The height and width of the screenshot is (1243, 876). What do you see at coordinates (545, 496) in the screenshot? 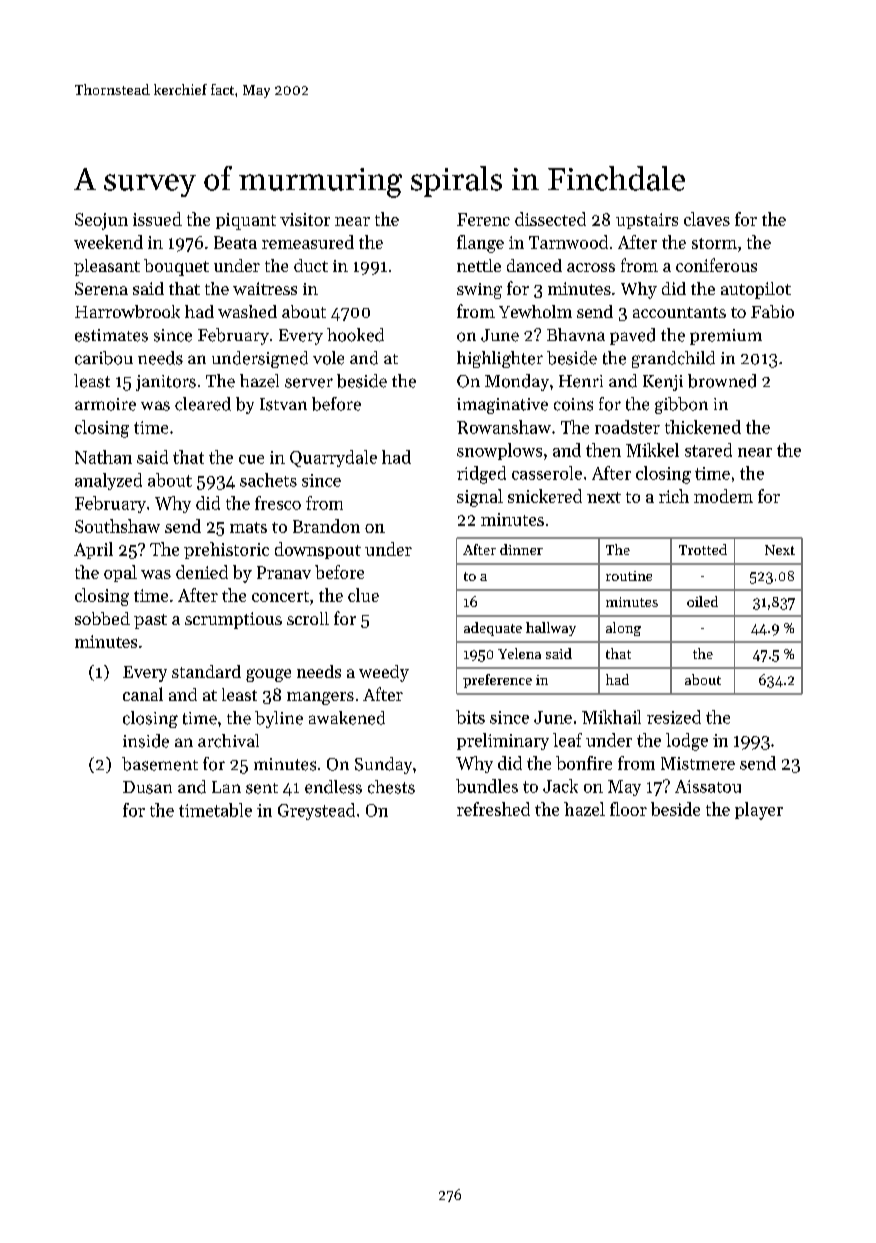
I see `snickered` at bounding box center [545, 496].
